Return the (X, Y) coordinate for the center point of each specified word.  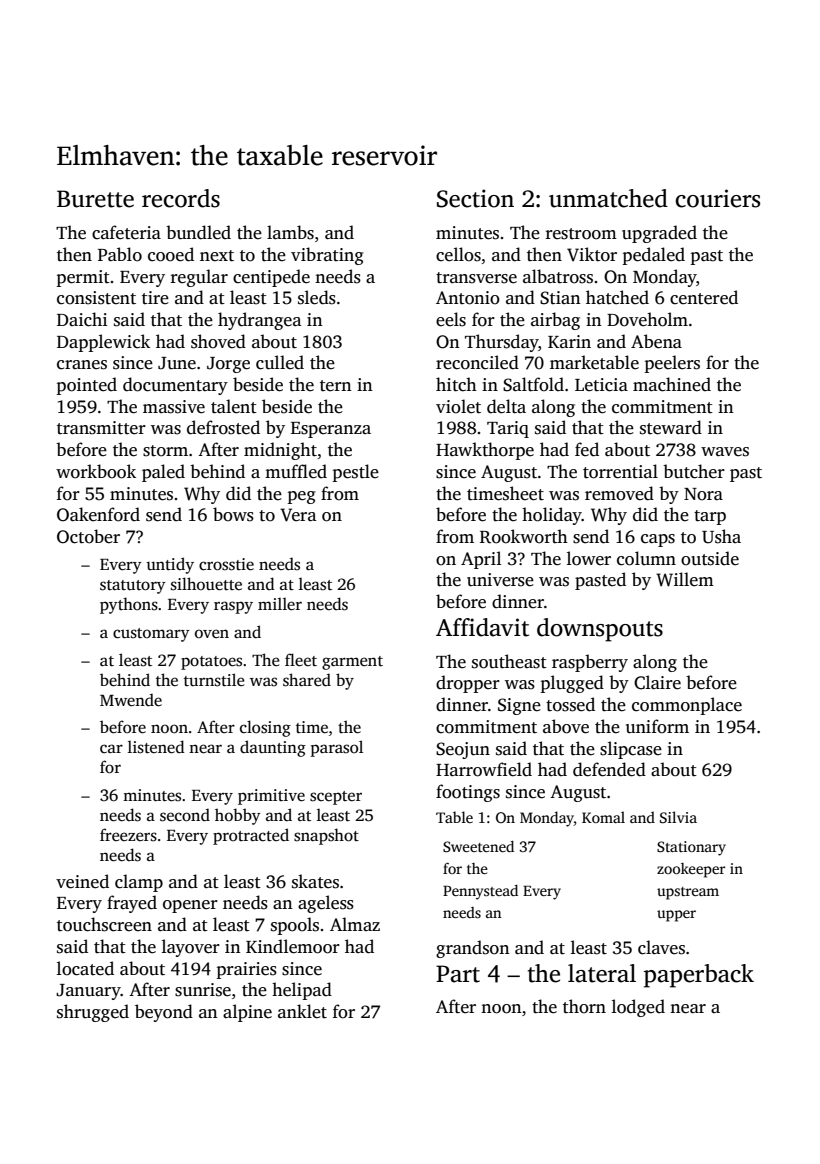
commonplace (687, 706)
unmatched (608, 198)
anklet (302, 1011)
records (181, 198)
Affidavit (482, 627)
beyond (164, 1013)
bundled (198, 232)
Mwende (131, 700)
